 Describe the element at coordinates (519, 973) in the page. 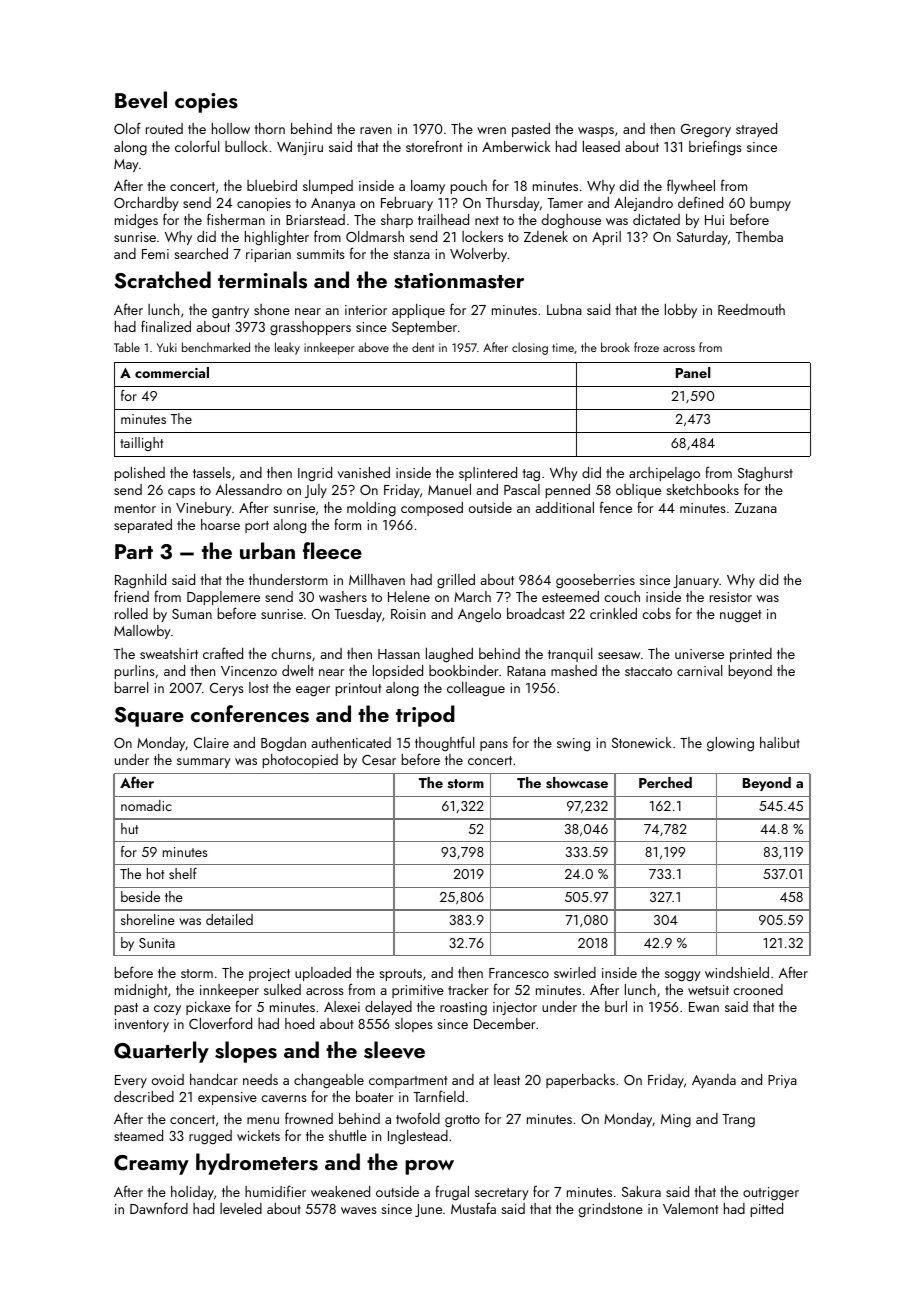

I see `Francesco` at that location.
